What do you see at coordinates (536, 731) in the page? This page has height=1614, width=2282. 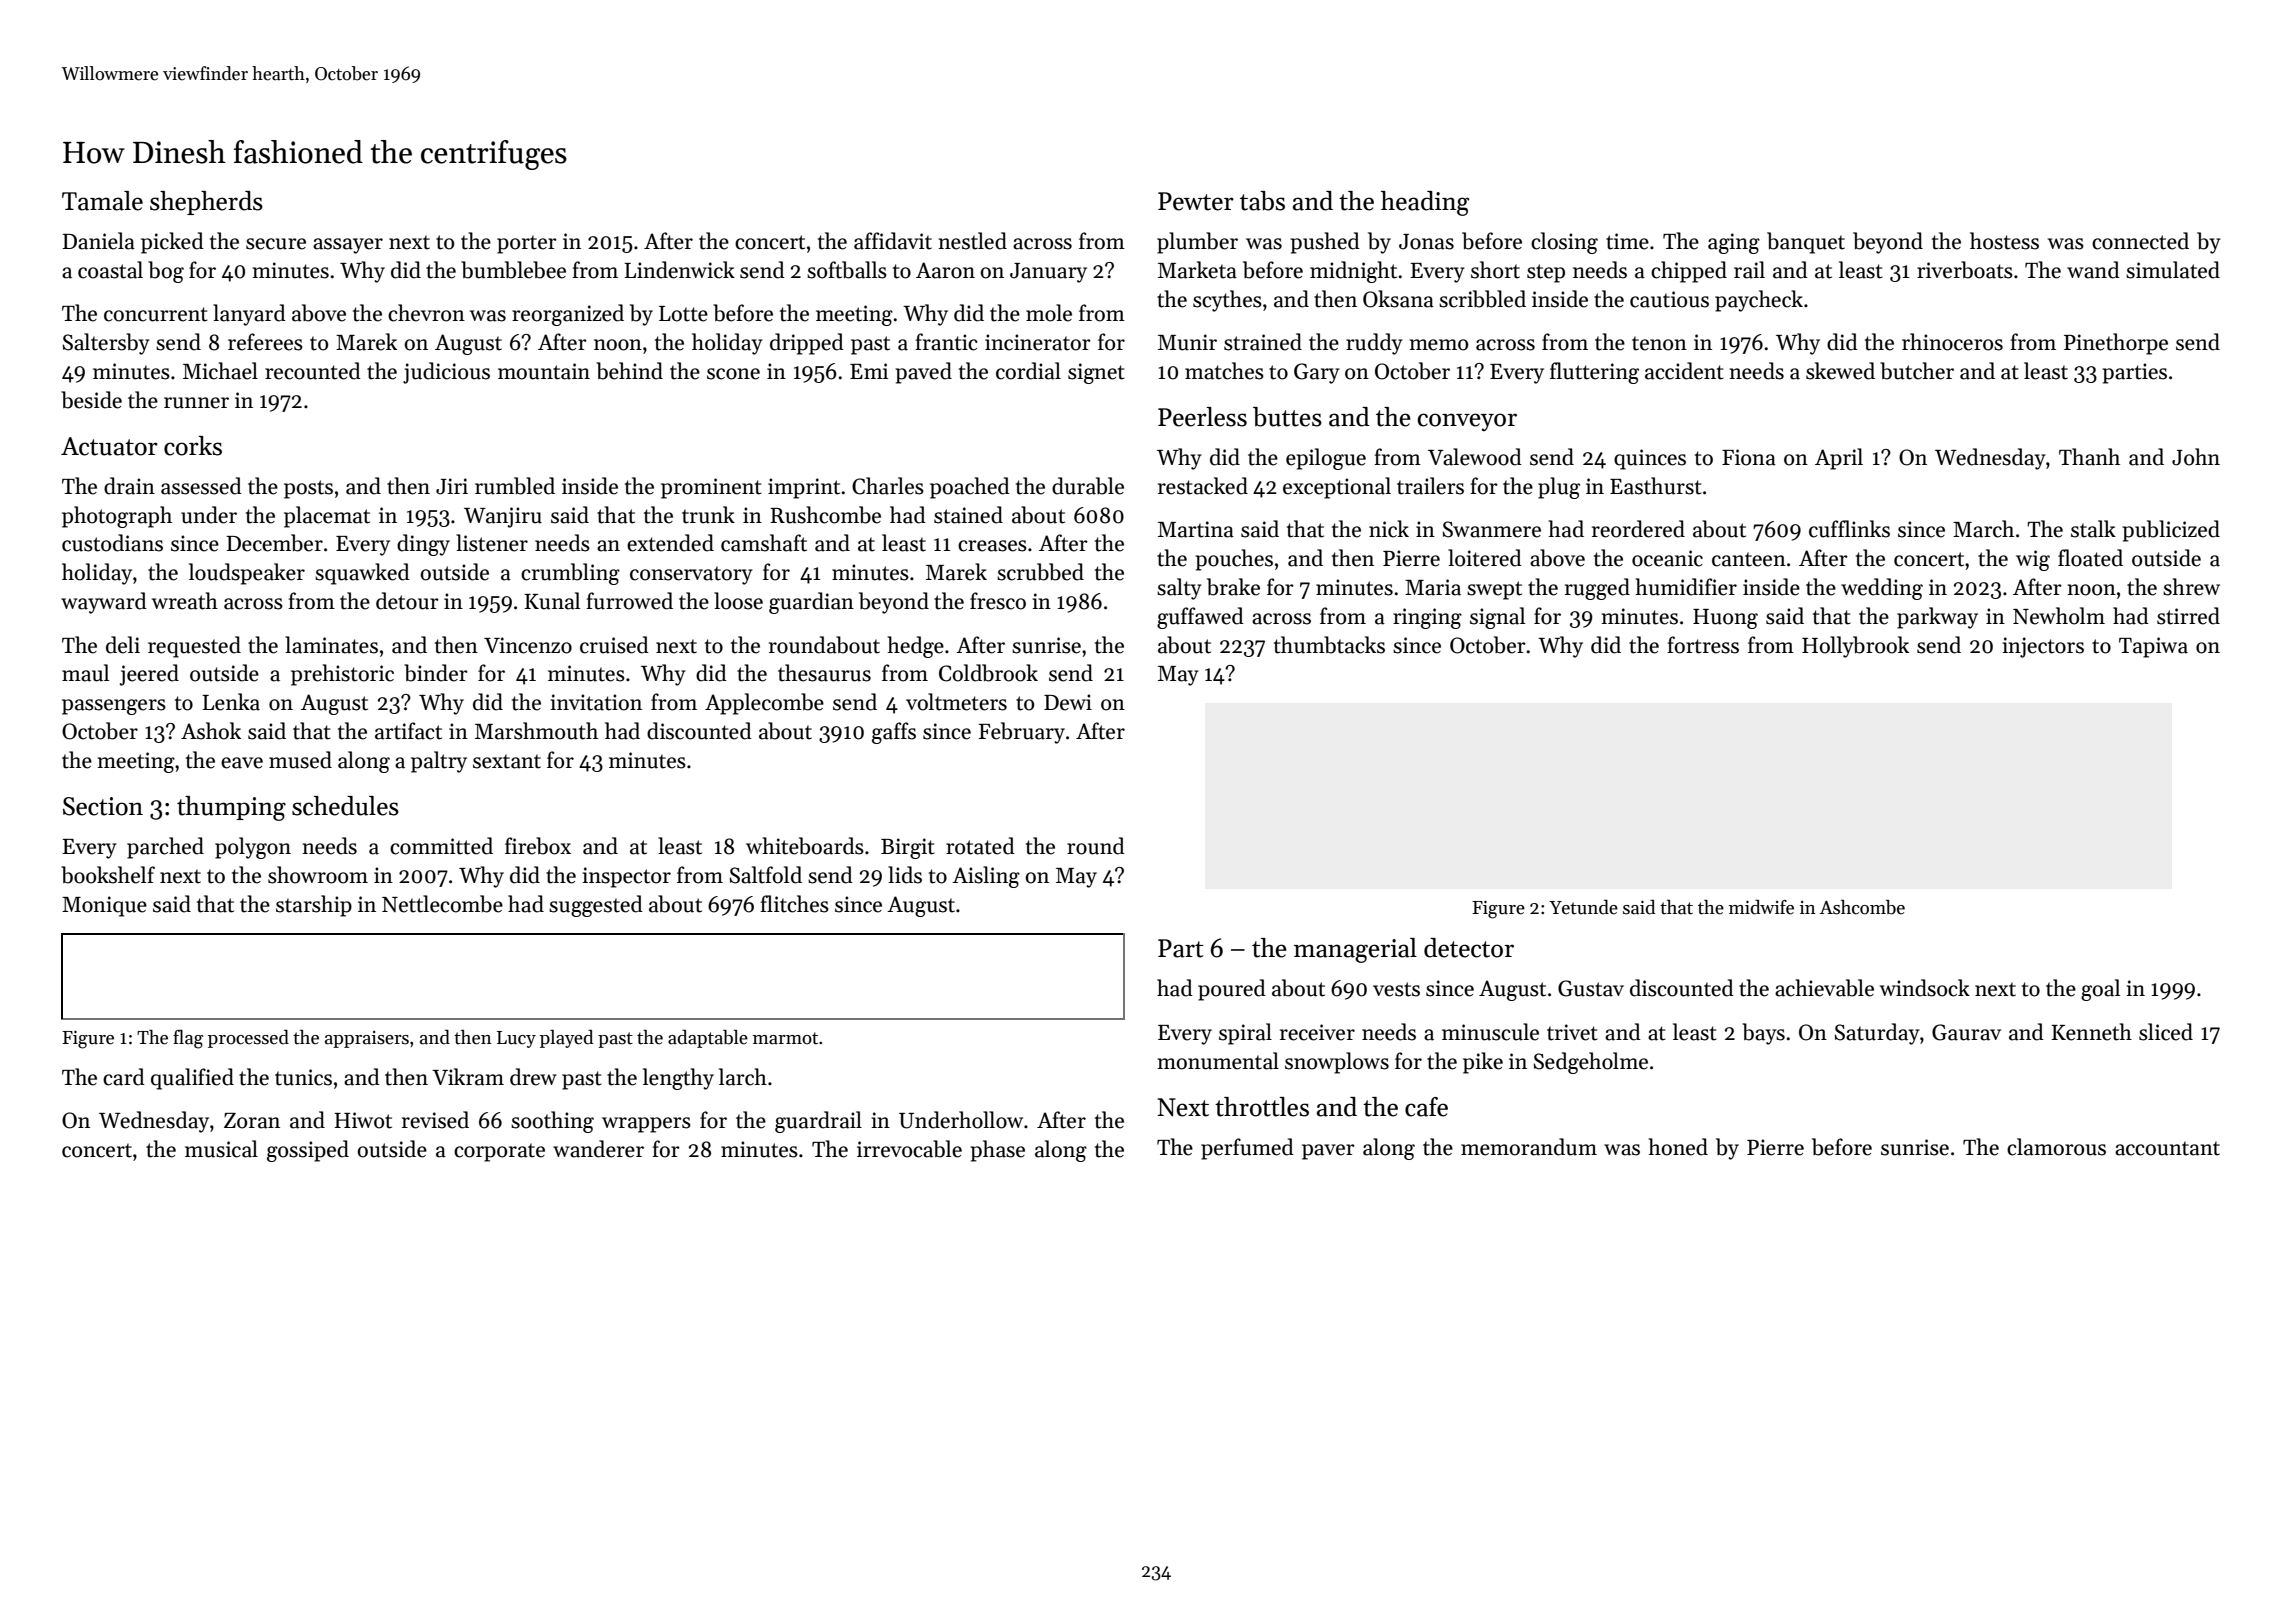 I see `Marshmouth` at bounding box center [536, 731].
